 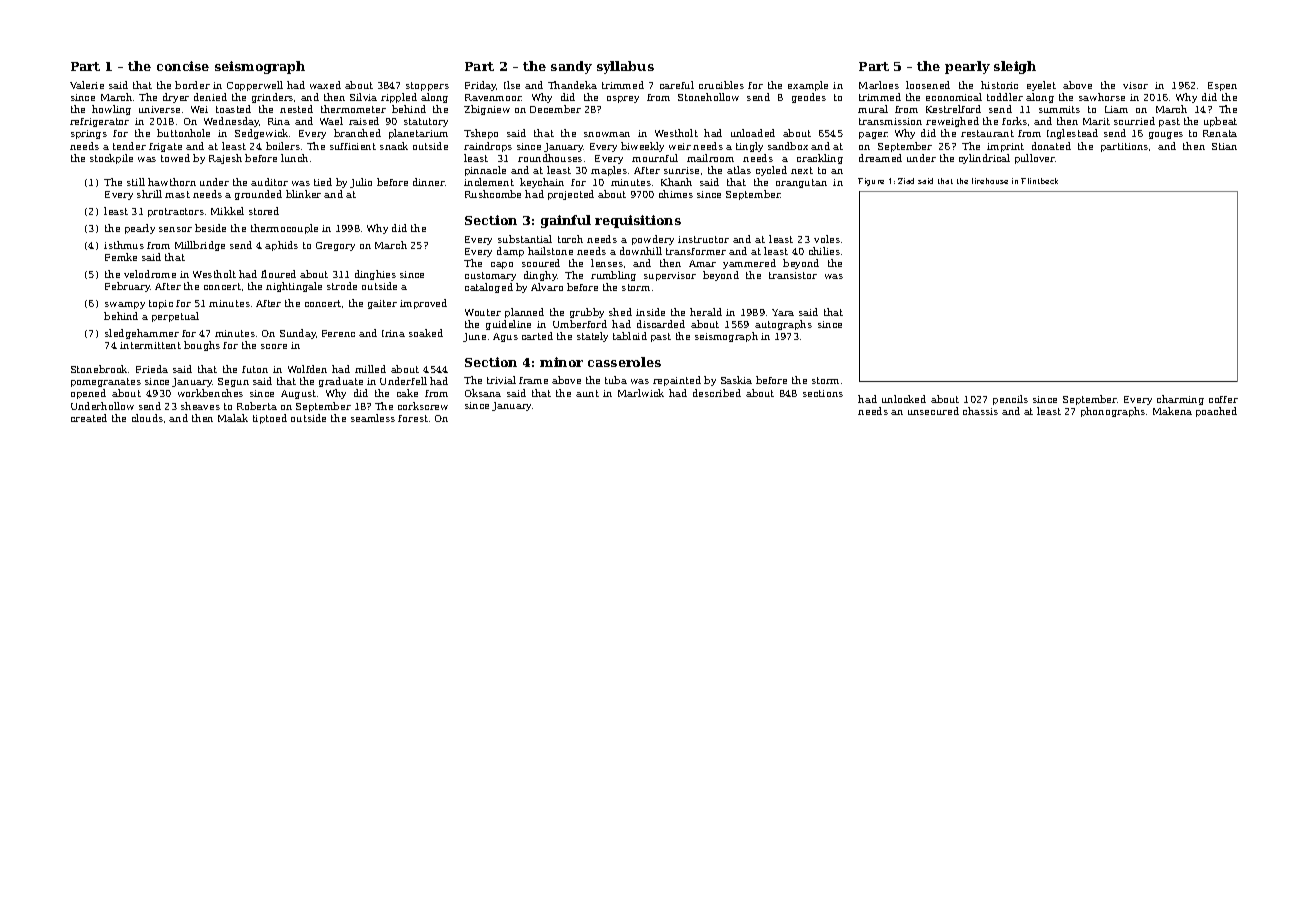 What do you see at coordinates (183, 66) in the document?
I see `concise` at bounding box center [183, 66].
